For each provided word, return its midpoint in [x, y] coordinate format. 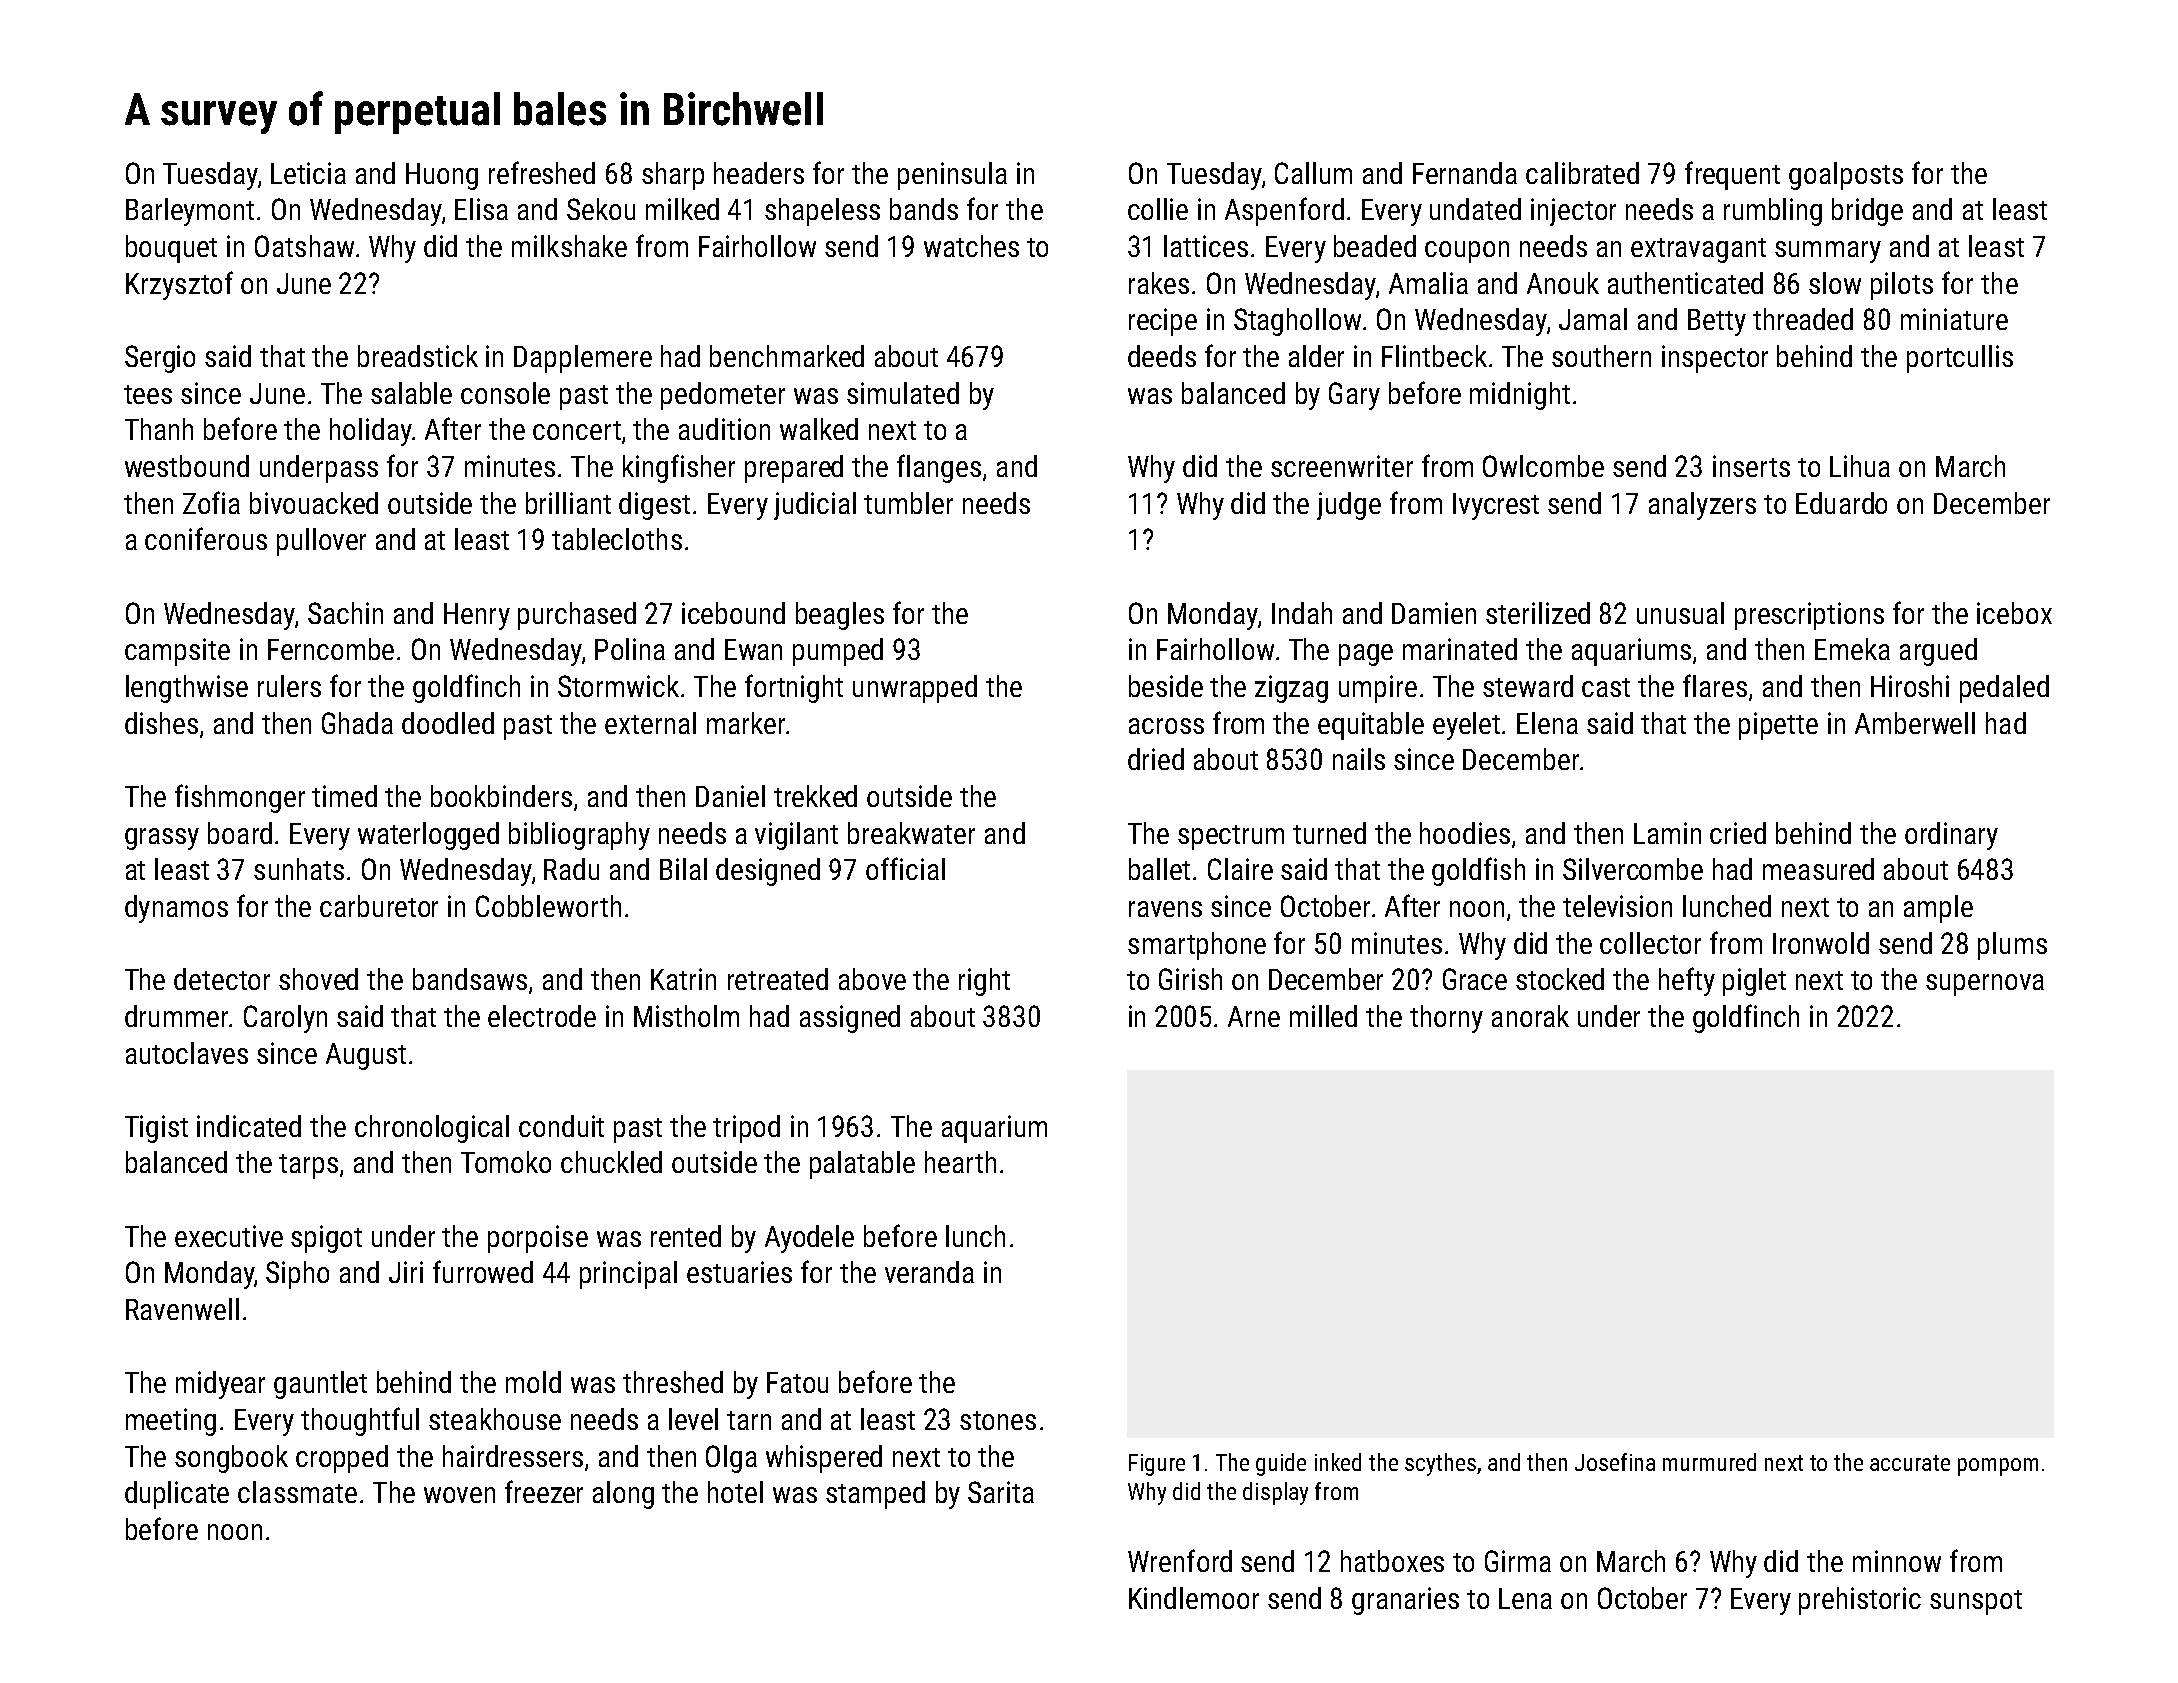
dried [1156, 759]
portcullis [1960, 359]
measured [1818, 869]
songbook [231, 1459]
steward [1528, 686]
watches [971, 246]
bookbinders [501, 796]
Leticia [308, 173]
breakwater [911, 833]
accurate [1910, 1463]
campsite [177, 652]
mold [533, 1382]
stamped [875, 1495]
